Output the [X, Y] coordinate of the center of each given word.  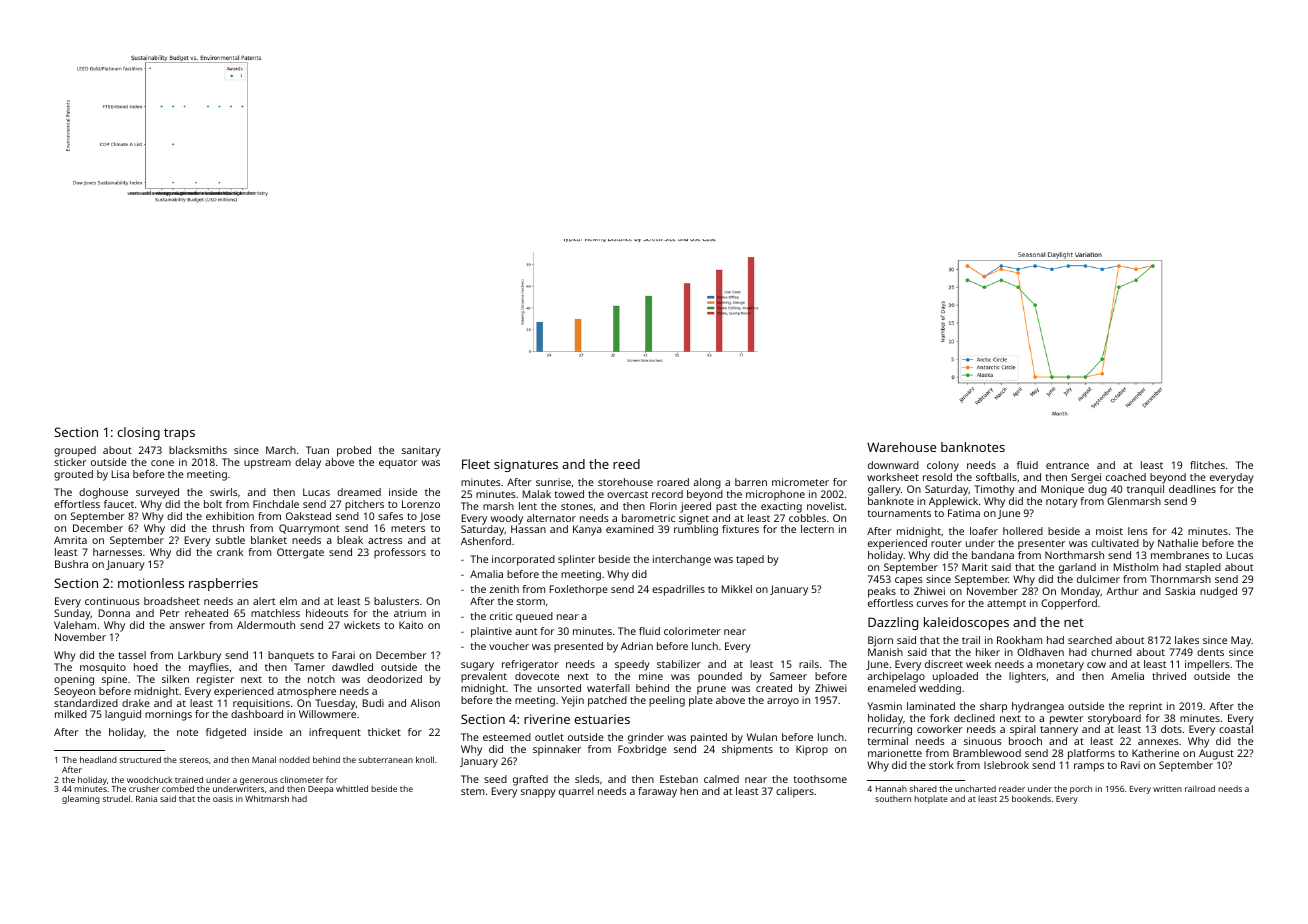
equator [398, 464]
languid [123, 715]
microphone [775, 495]
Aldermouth [266, 625]
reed [626, 464]
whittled [352, 788]
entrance [1067, 465]
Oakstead [308, 516]
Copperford [1069, 604]
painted [709, 738]
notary [1062, 503]
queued [534, 617]
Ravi [1130, 765]
